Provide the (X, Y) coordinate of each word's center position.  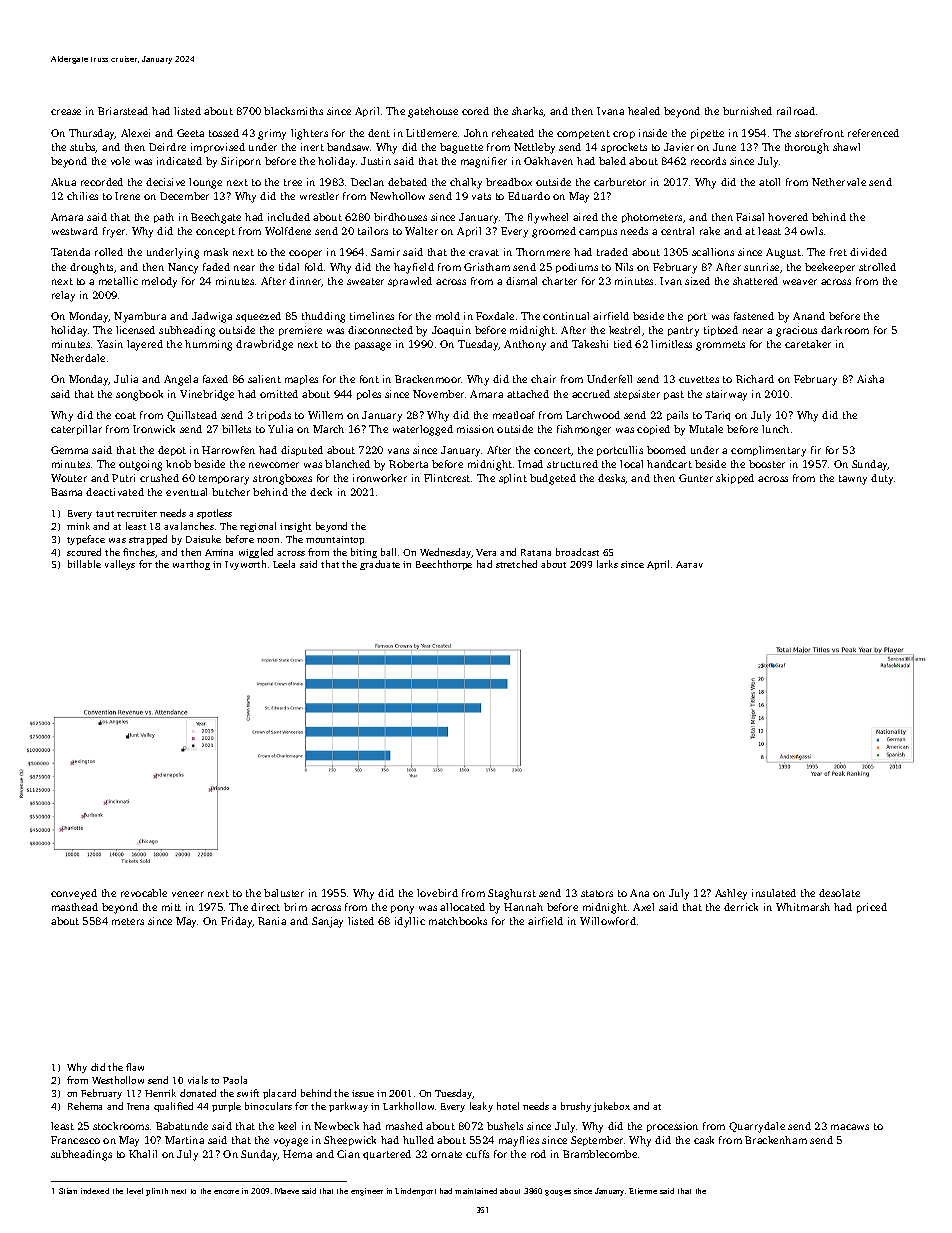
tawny (853, 480)
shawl (846, 147)
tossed (224, 133)
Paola (235, 1080)
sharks (528, 112)
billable (84, 564)
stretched (516, 564)
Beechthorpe (444, 565)
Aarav (689, 564)
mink (78, 526)
